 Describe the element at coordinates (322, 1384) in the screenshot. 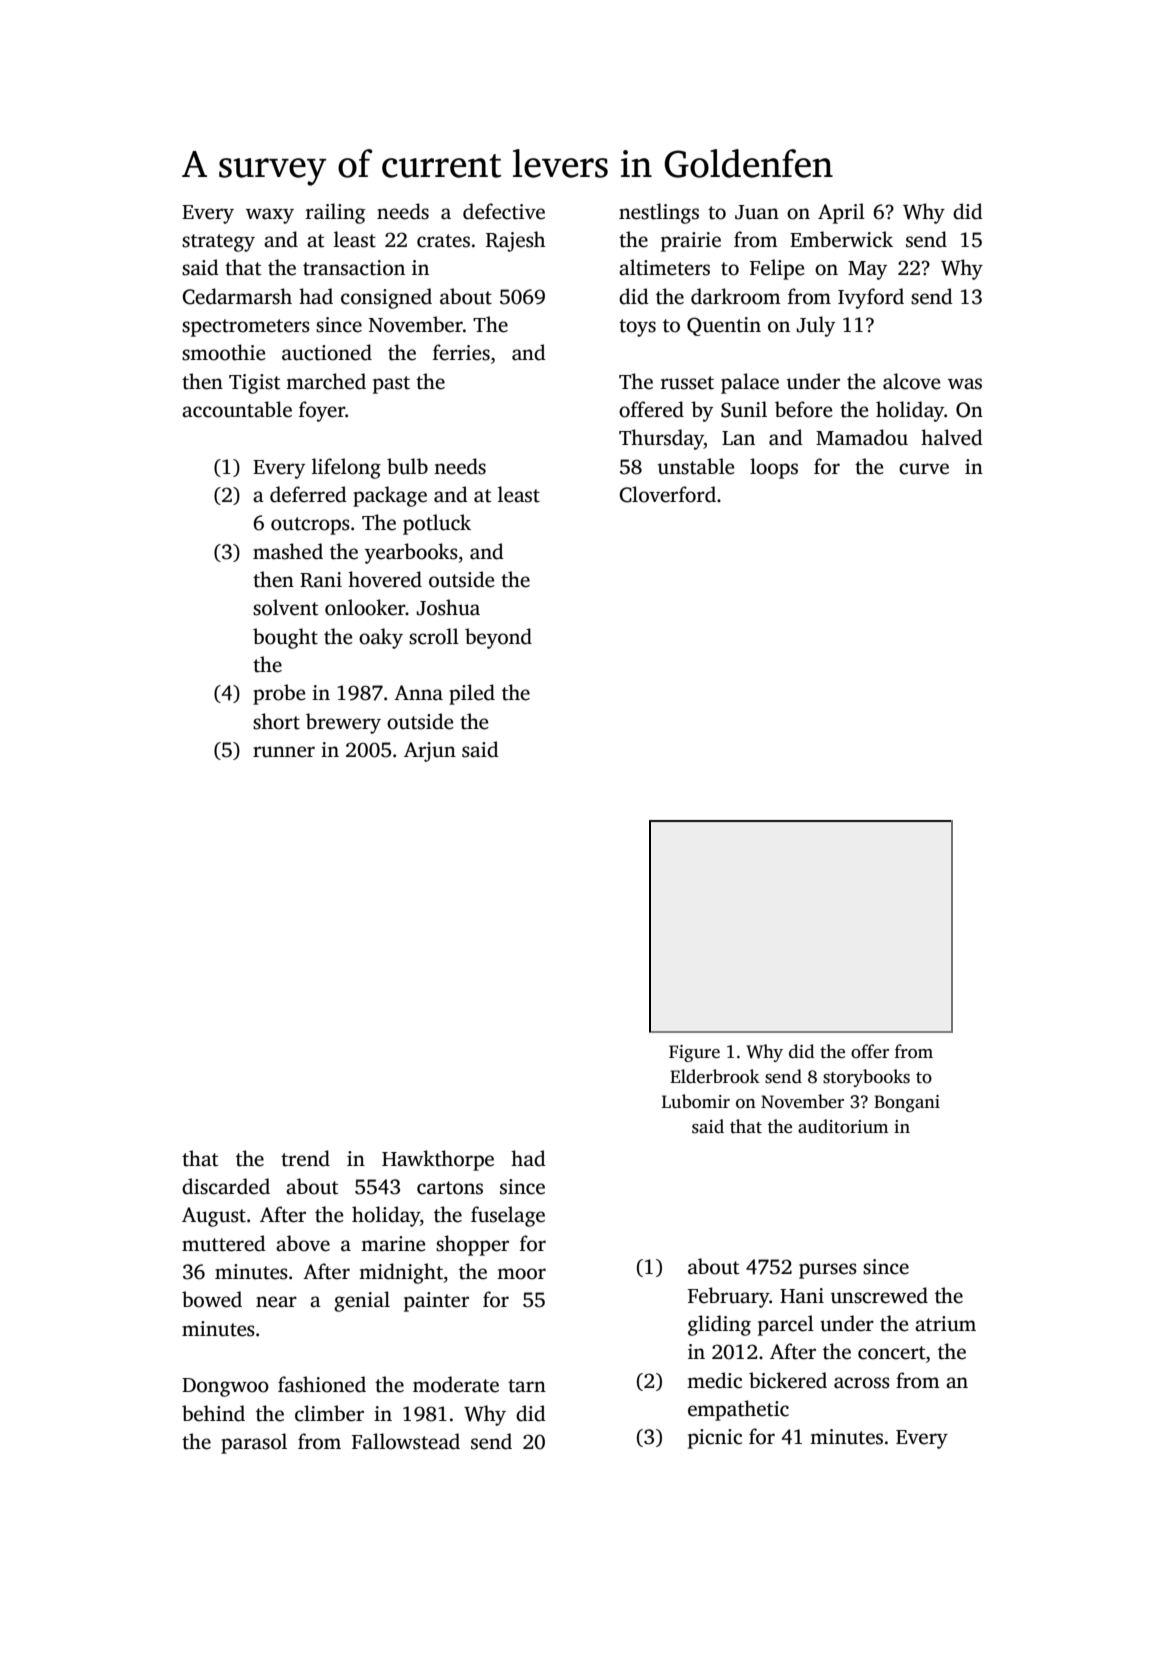

I see `fashioned` at that location.
